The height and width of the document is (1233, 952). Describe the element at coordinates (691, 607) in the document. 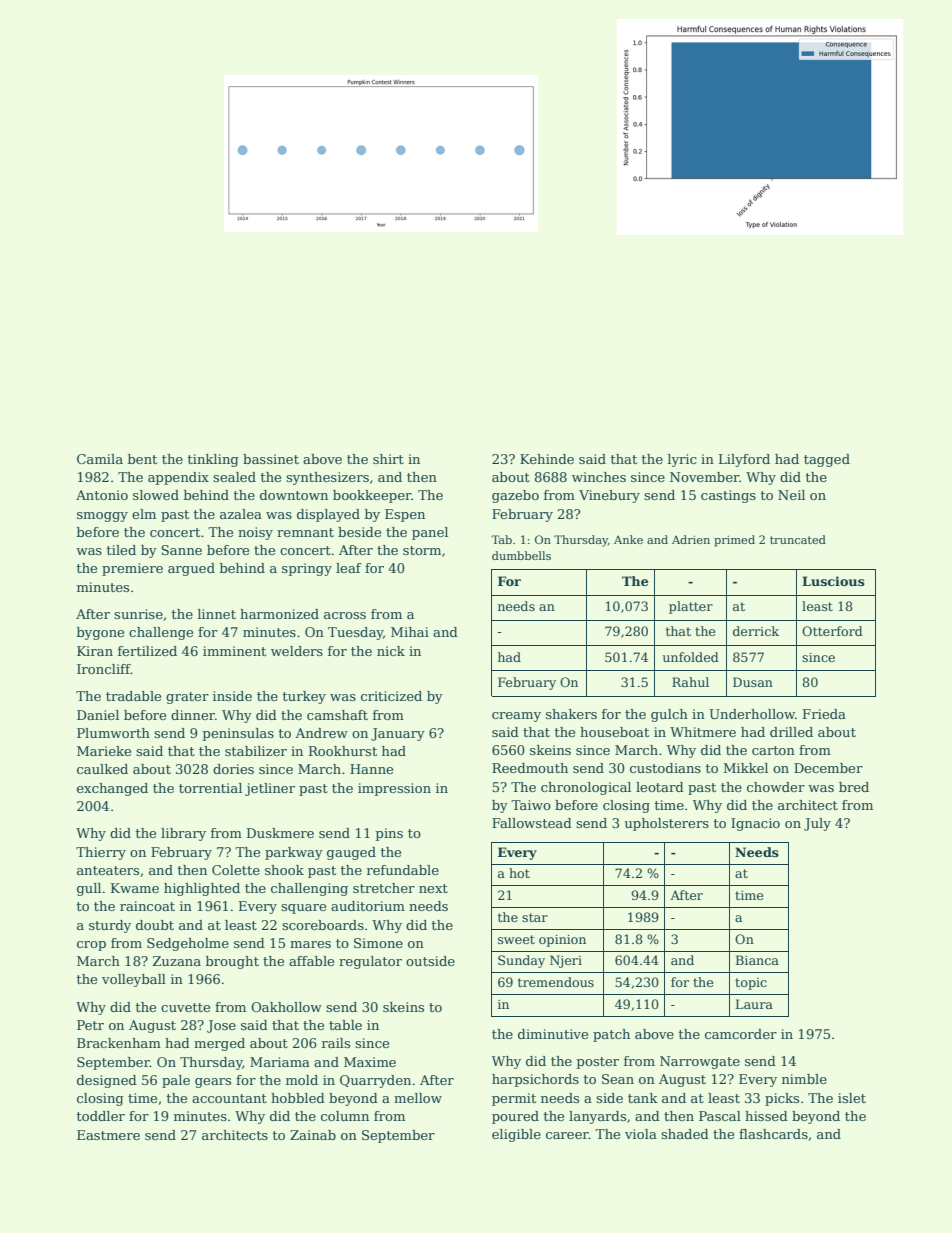

I see `platter` at that location.
